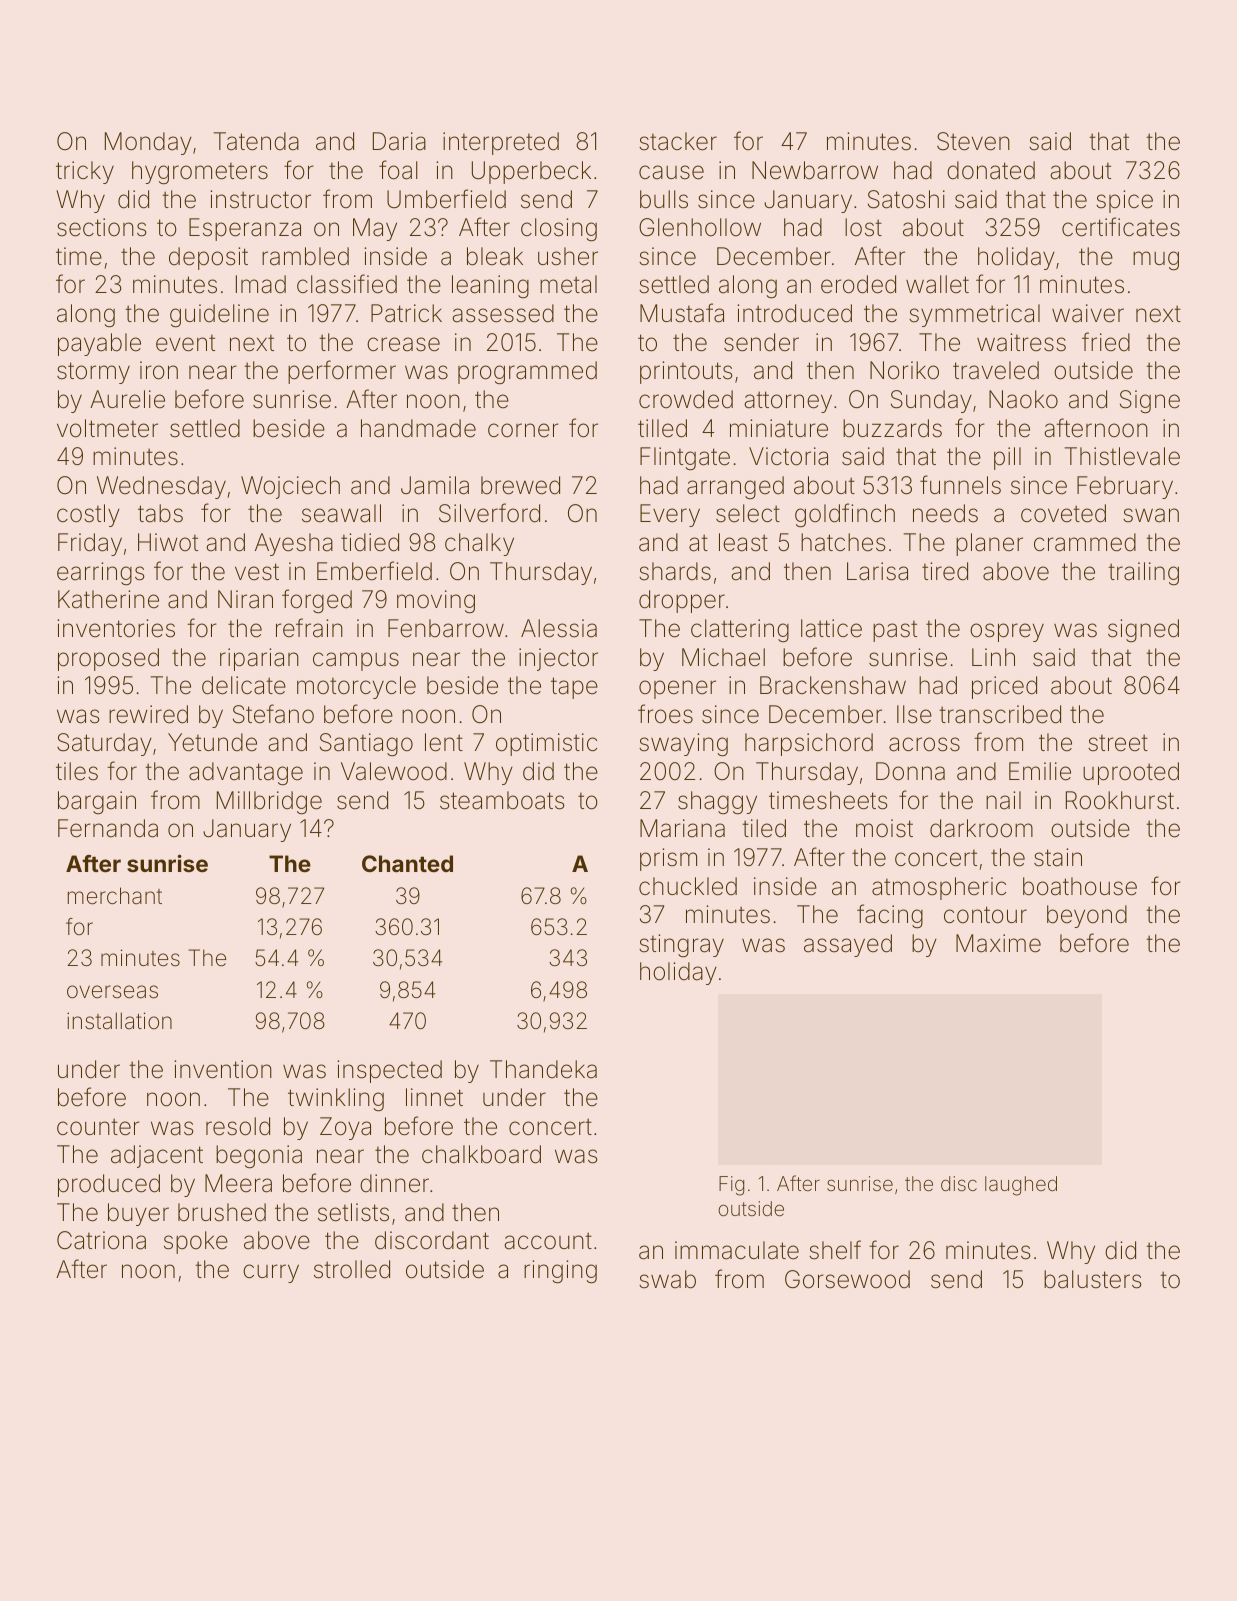 This document has width=1237, height=1601. I want to click on balusters, so click(1093, 1279).
